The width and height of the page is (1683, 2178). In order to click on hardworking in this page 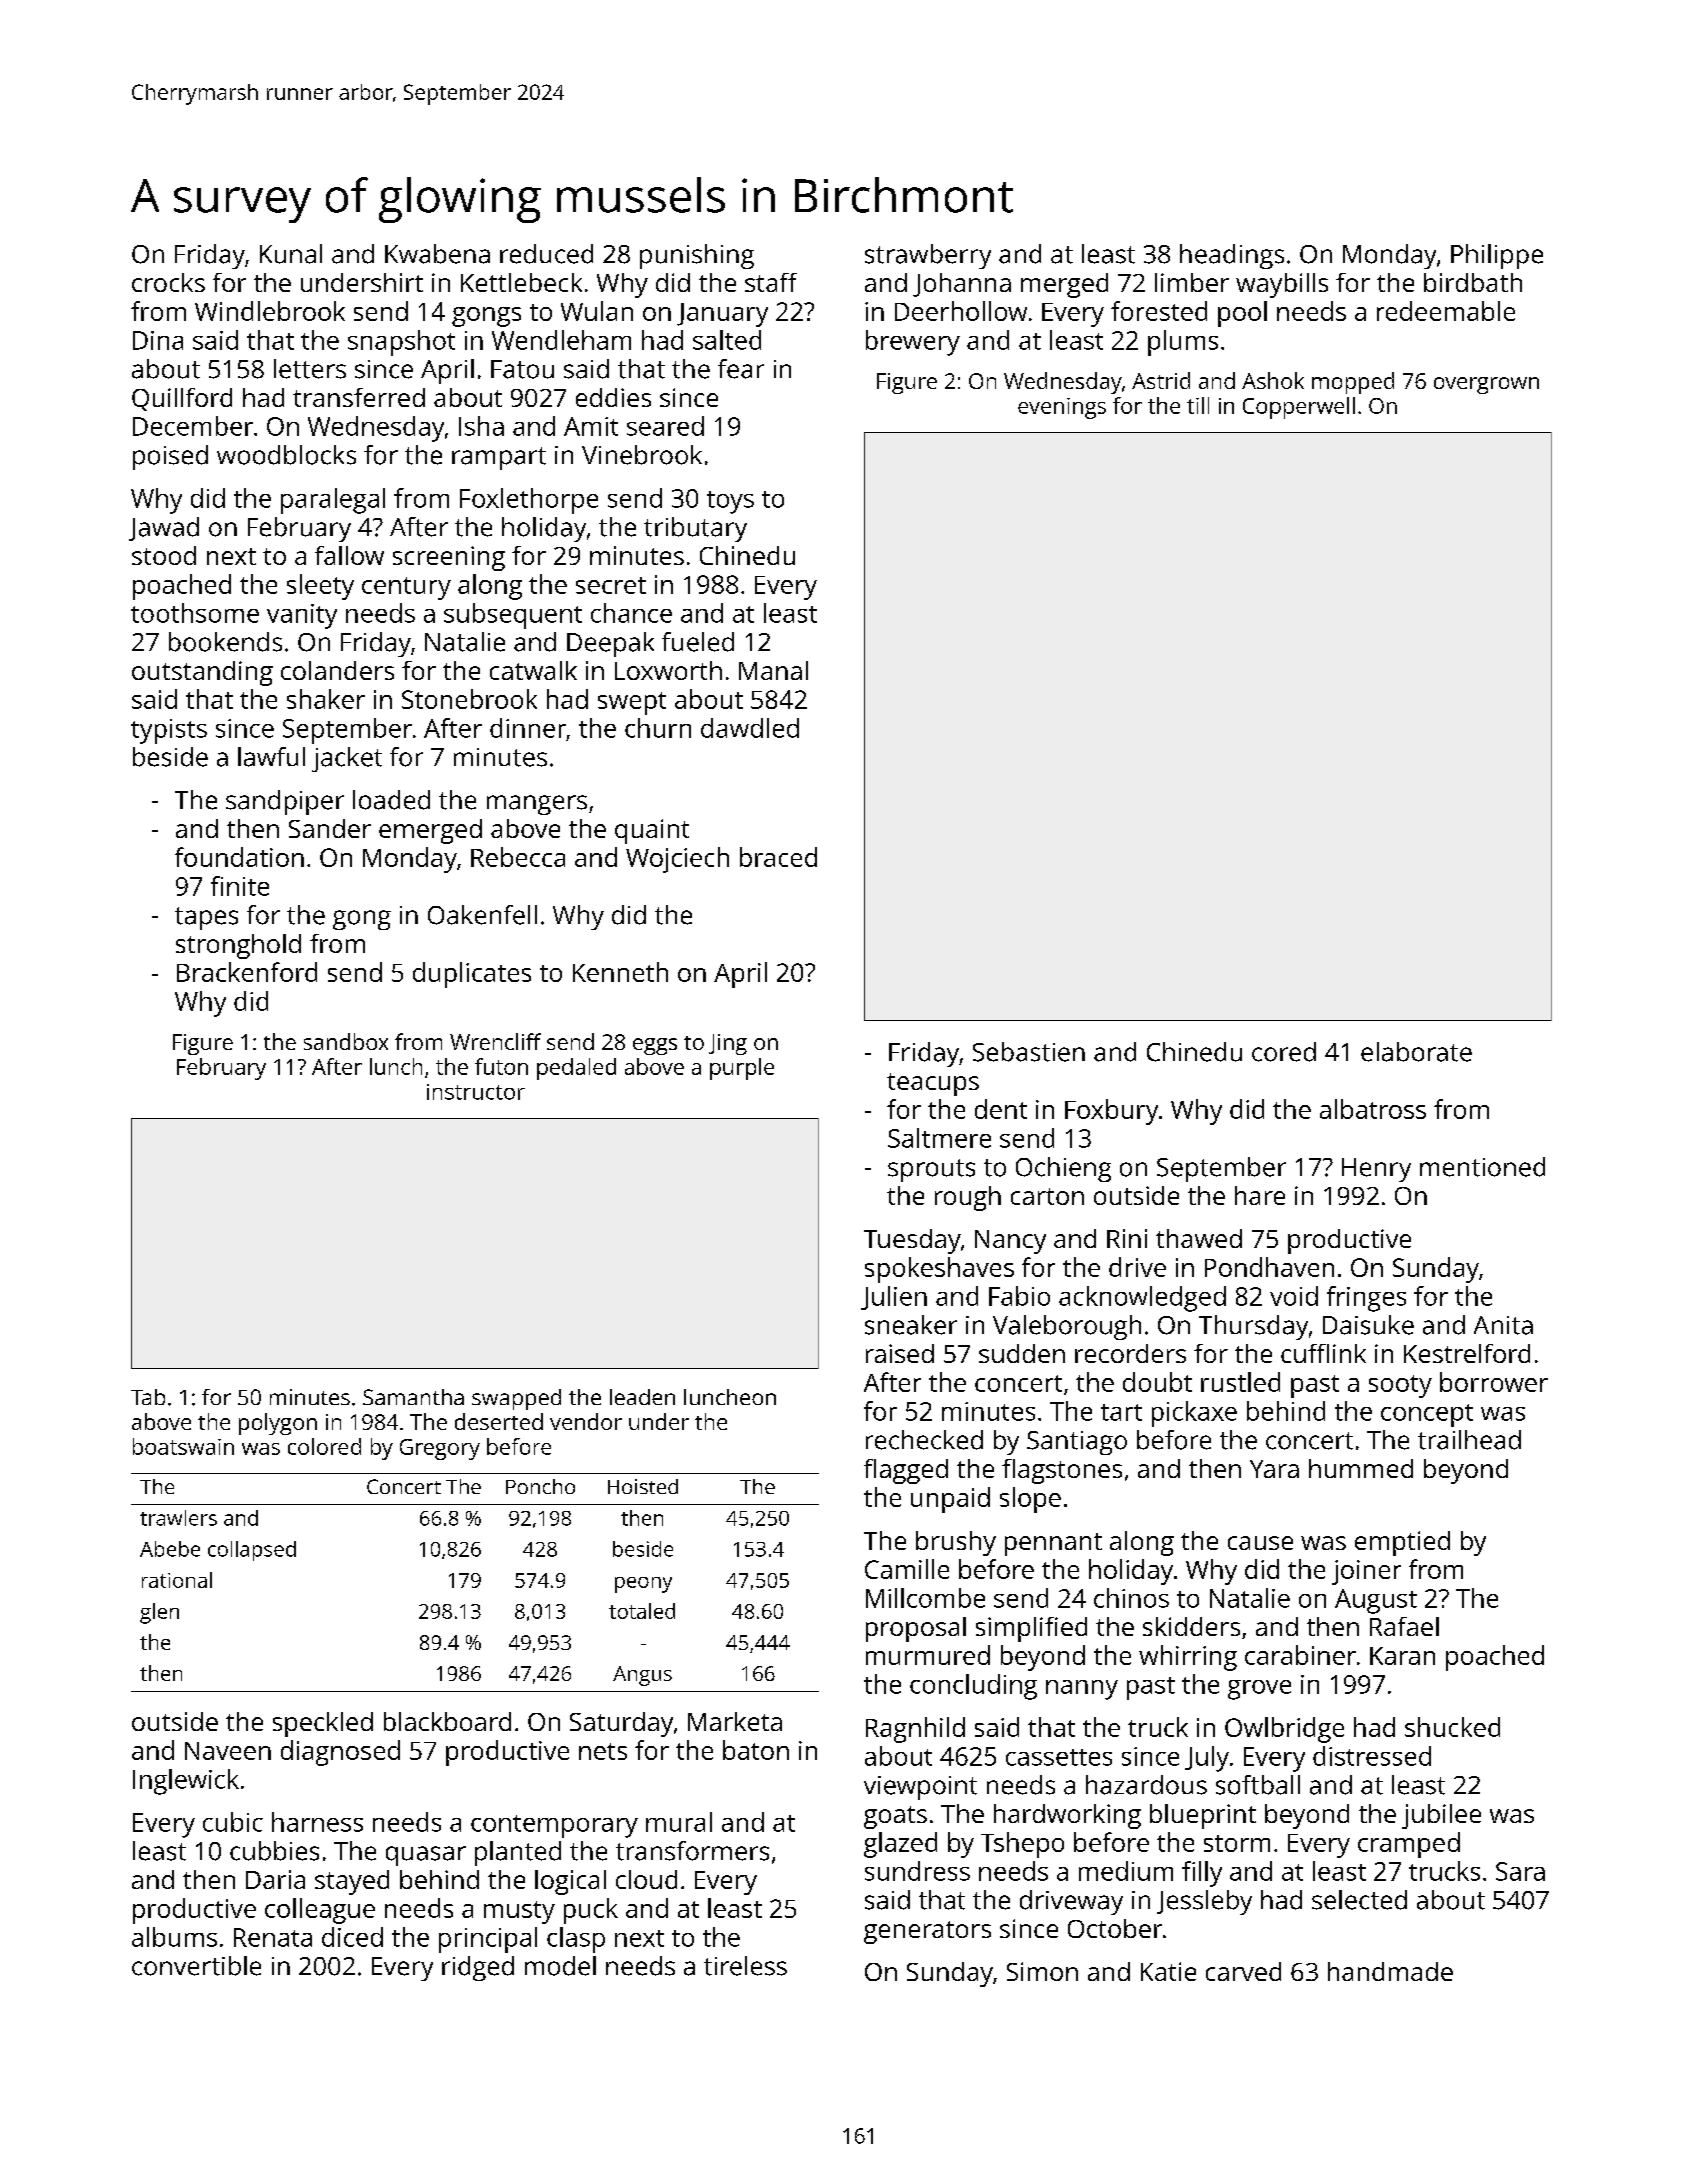, I will do `click(1067, 1816)`.
